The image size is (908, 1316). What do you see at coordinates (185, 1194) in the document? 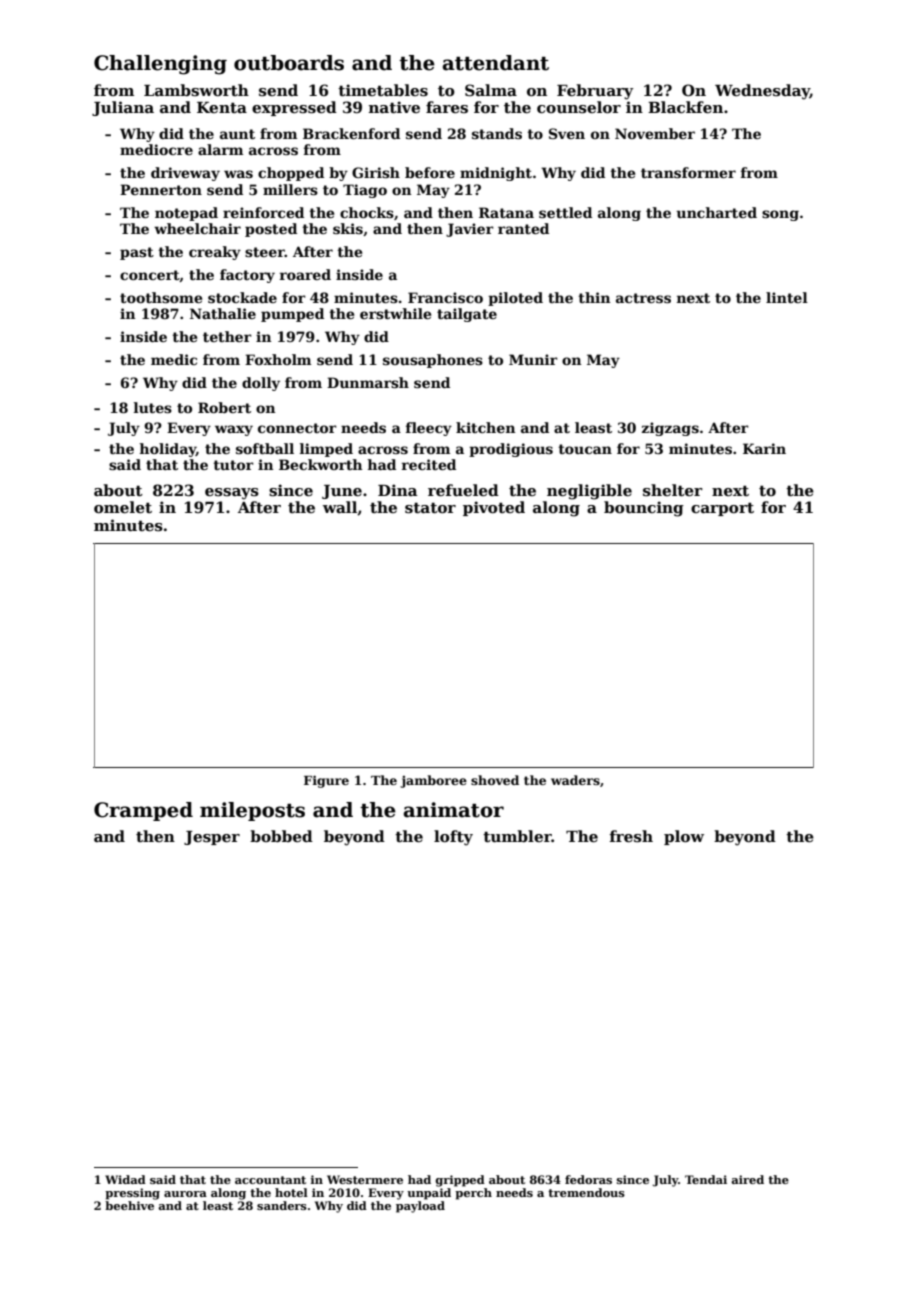
I see `aurora` at bounding box center [185, 1194].
